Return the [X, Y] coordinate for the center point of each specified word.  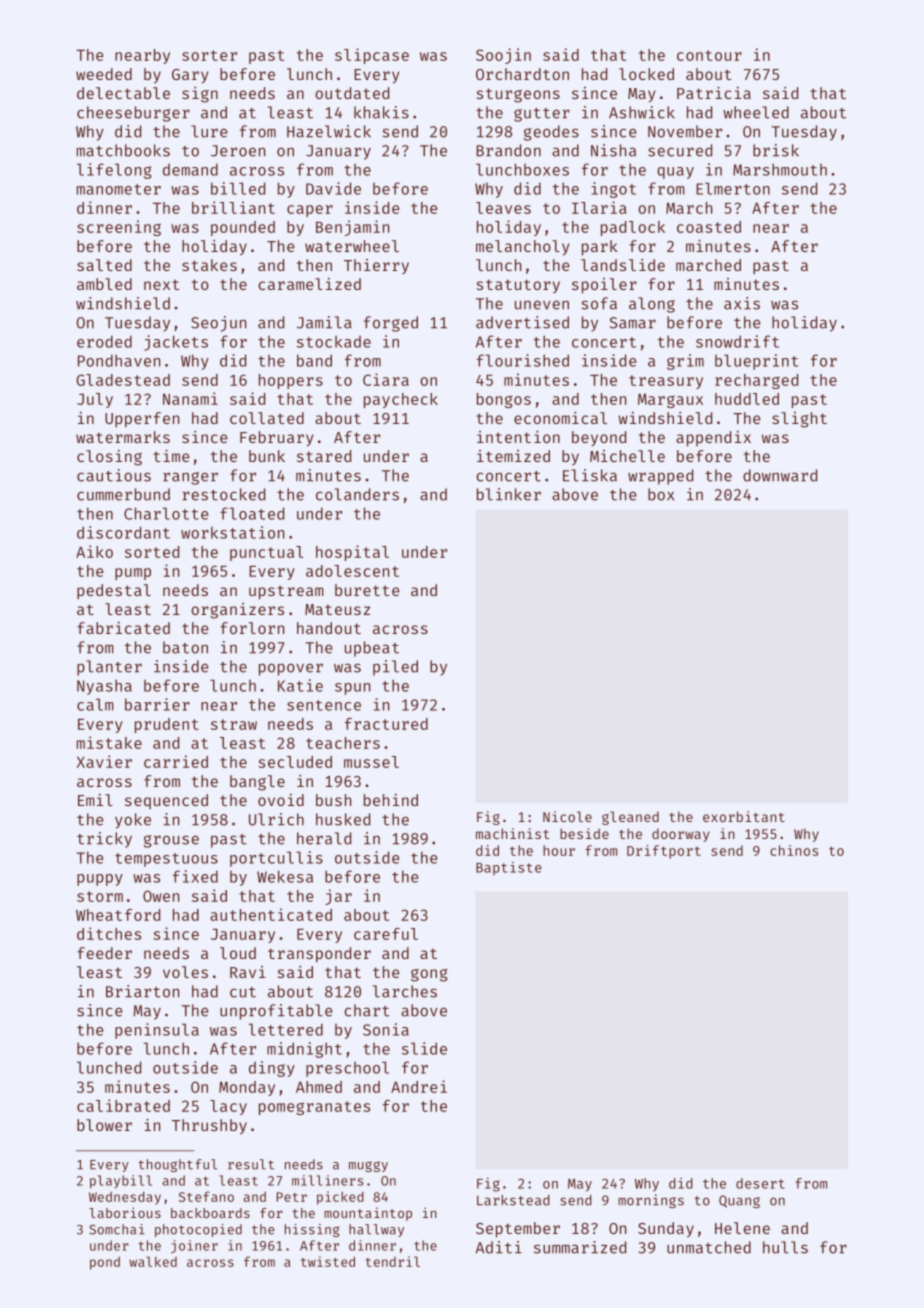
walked [153, 1261]
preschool [347, 1069]
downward [780, 475]
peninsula [157, 1031]
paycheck [401, 400]
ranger [190, 478]
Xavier [104, 761]
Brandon [509, 150]
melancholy [523, 247]
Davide [333, 188]
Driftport [664, 852]
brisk [776, 150]
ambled [104, 284]
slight [799, 420]
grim [685, 362]
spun [352, 689]
